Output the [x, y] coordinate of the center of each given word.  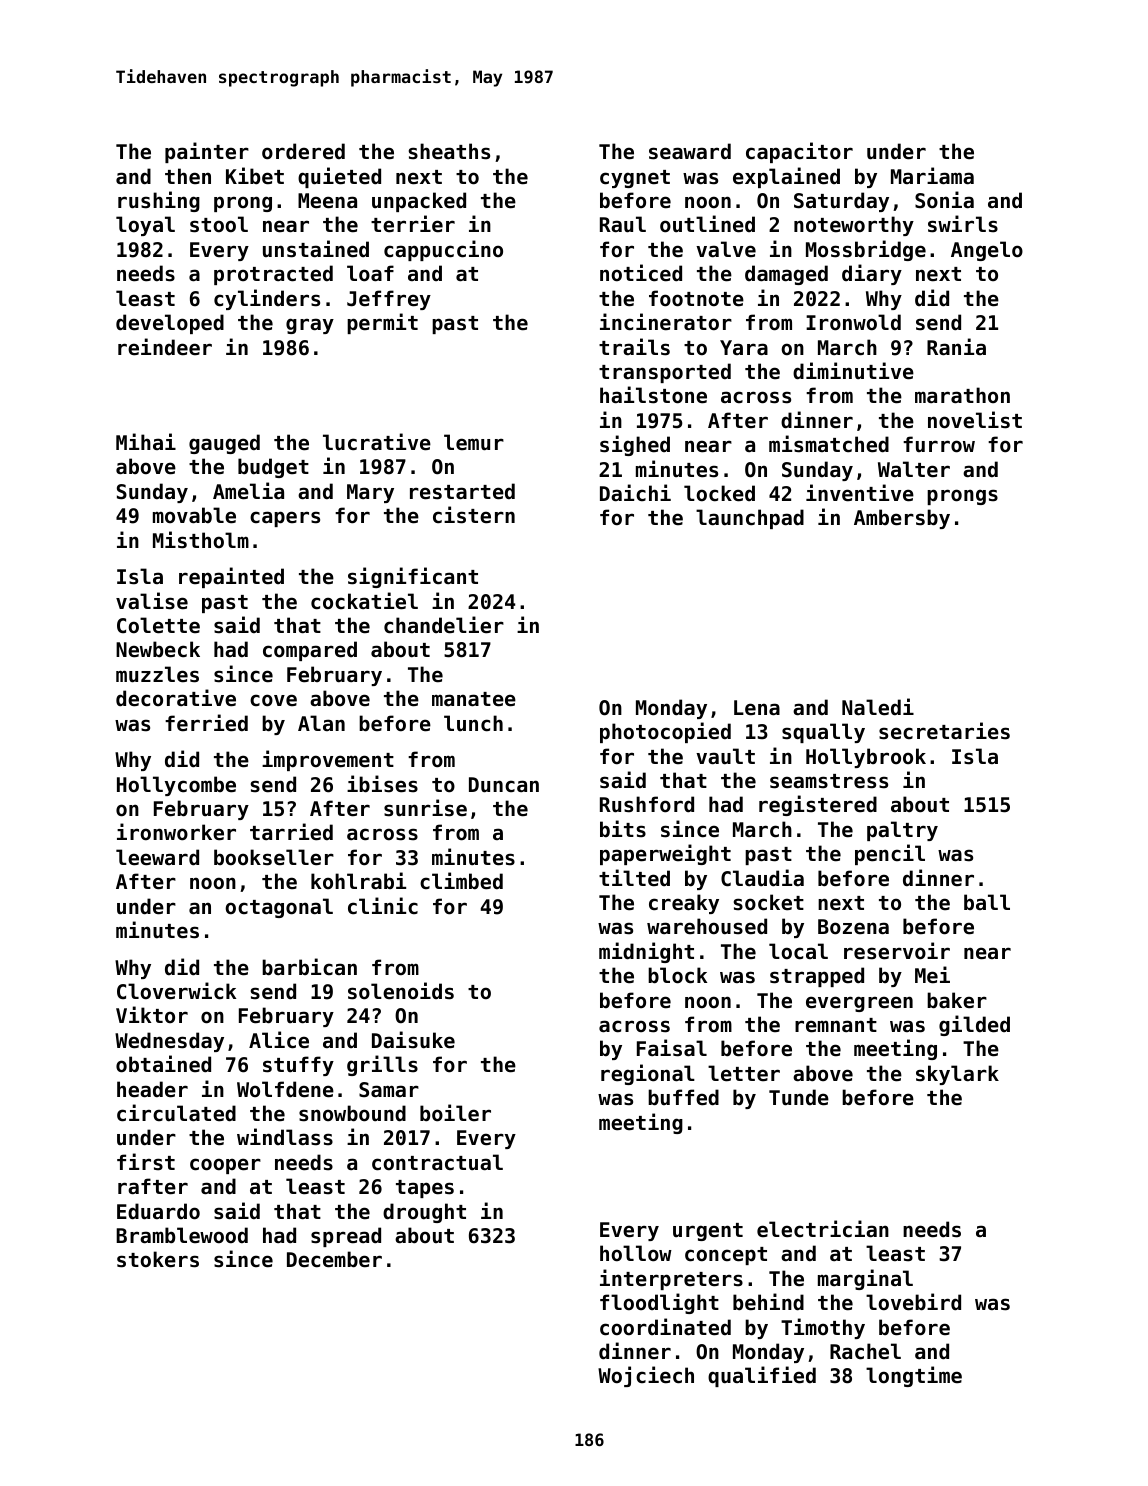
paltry [902, 831]
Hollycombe [176, 786]
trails [634, 347]
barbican [309, 967]
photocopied [665, 732]
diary [872, 274]
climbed [461, 881]
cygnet [635, 179]
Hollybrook [866, 758]
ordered [303, 151]
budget [273, 468]
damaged [786, 275]
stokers [158, 1259]
